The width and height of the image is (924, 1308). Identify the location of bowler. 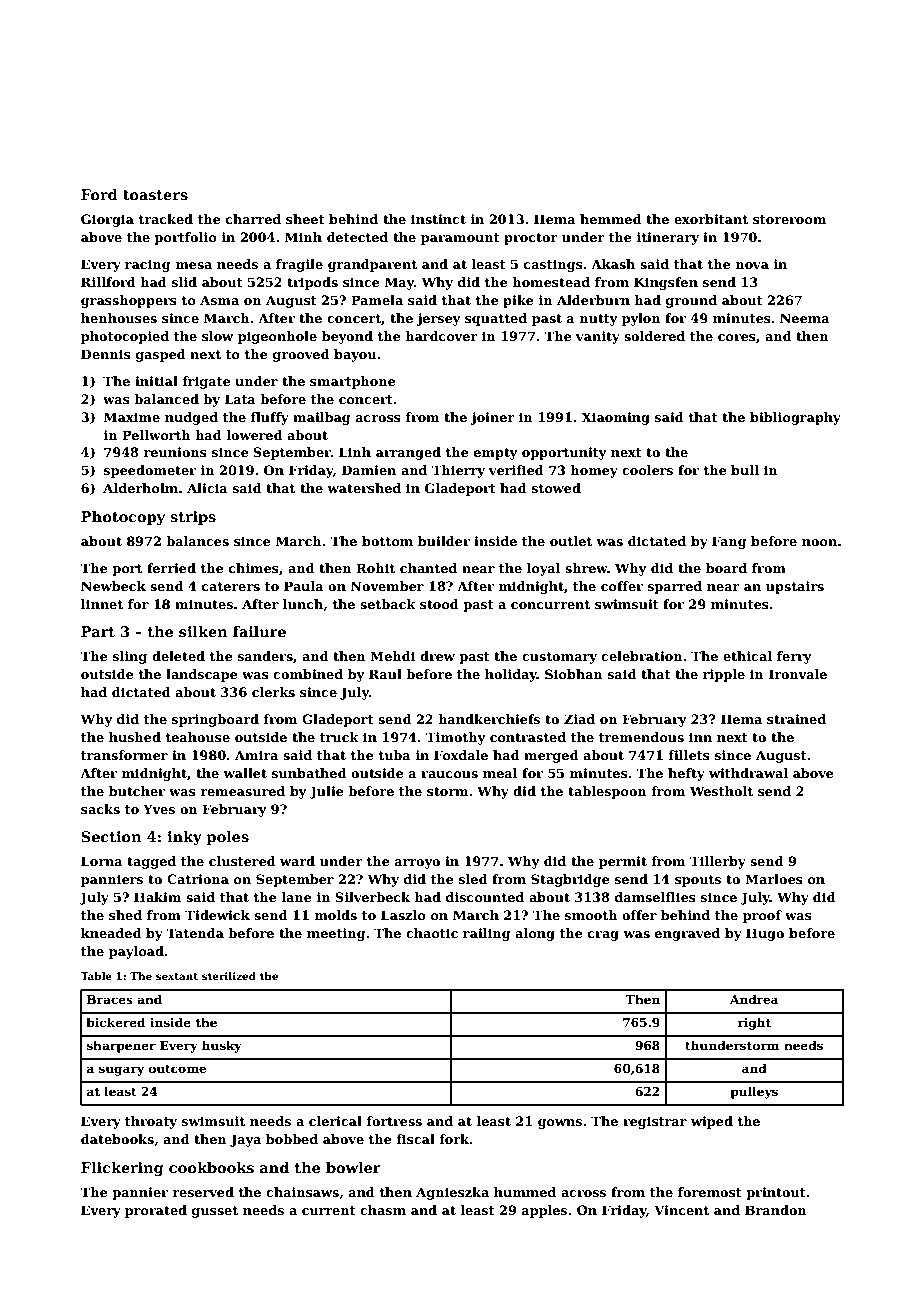
(353, 1167).
